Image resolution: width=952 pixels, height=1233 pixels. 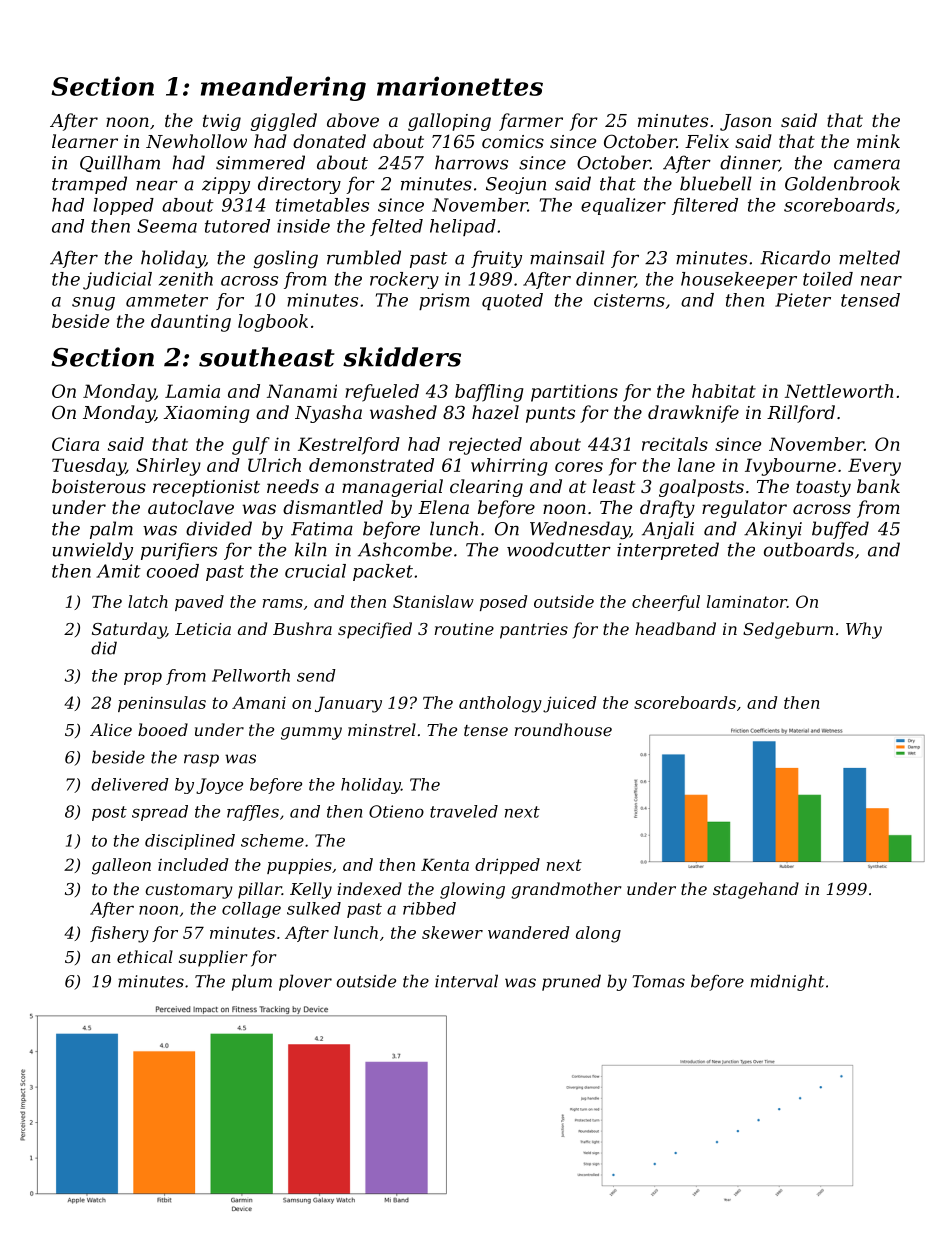 I want to click on gulf, so click(x=251, y=446).
